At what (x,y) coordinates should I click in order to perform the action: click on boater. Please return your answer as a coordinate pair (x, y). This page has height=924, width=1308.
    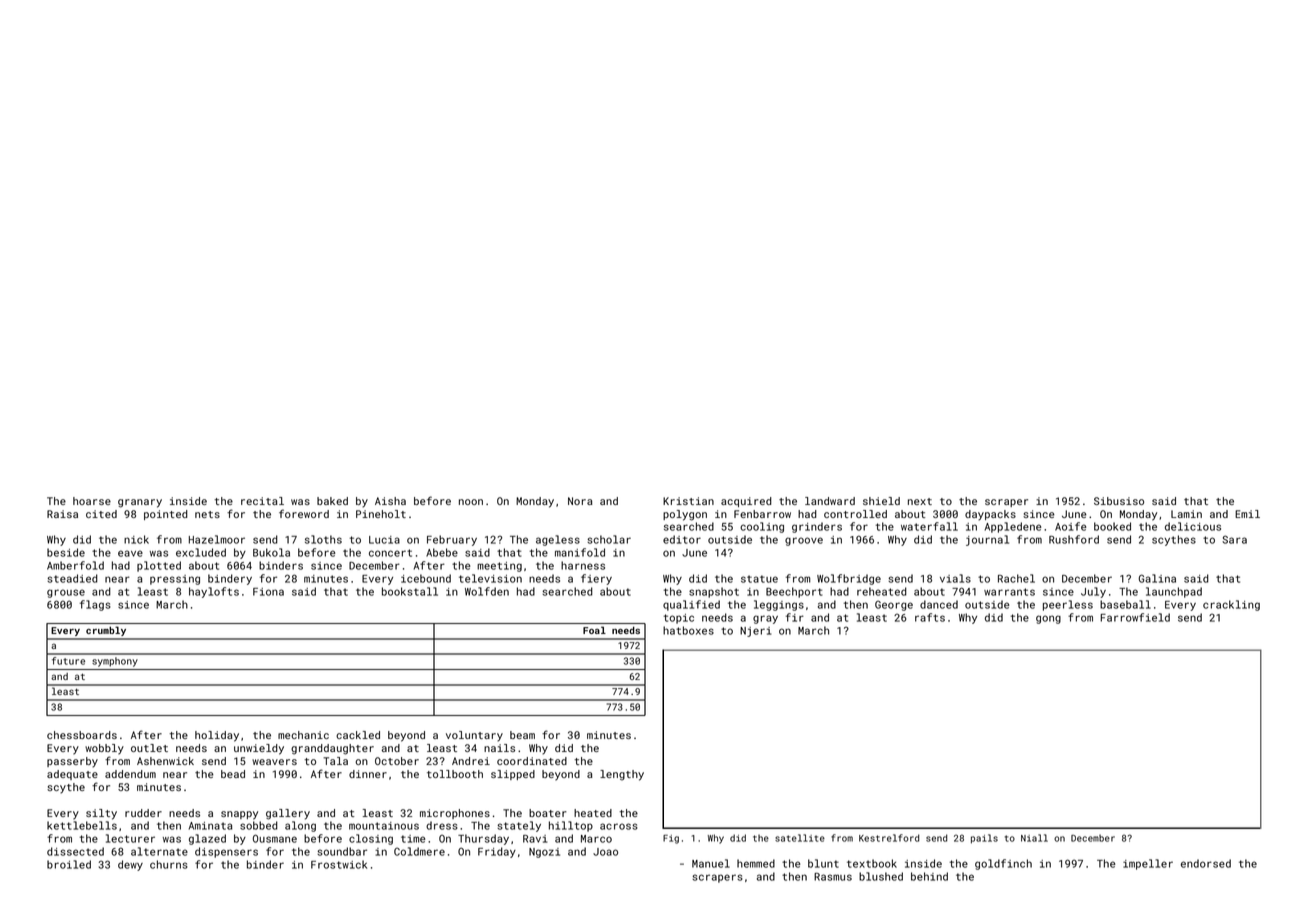
    Looking at the image, I should click on (548, 813).
